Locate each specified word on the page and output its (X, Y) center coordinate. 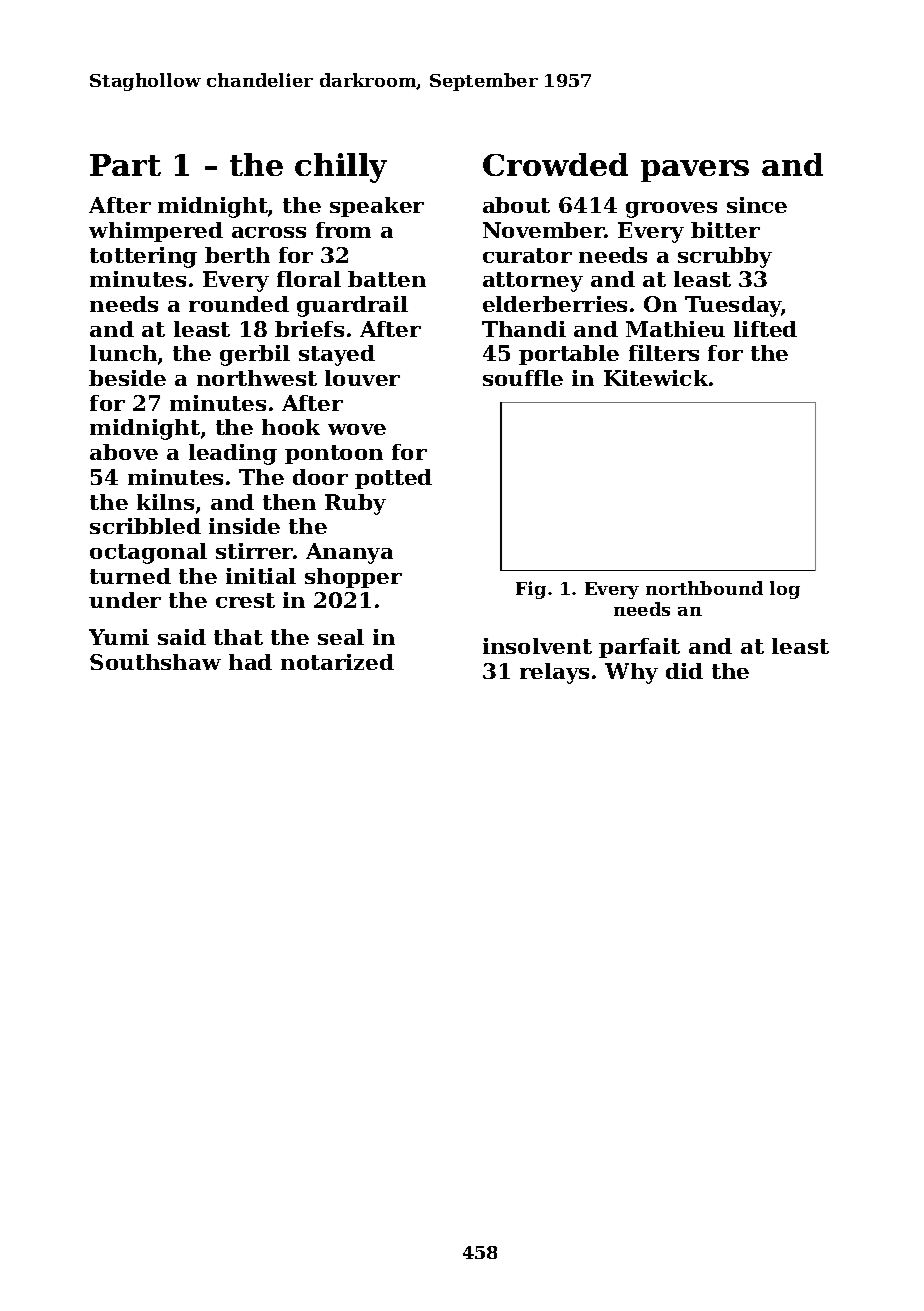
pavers (695, 171)
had (250, 662)
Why (631, 673)
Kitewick (656, 378)
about (516, 205)
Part (125, 165)
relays (554, 673)
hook (291, 427)
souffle (523, 378)
